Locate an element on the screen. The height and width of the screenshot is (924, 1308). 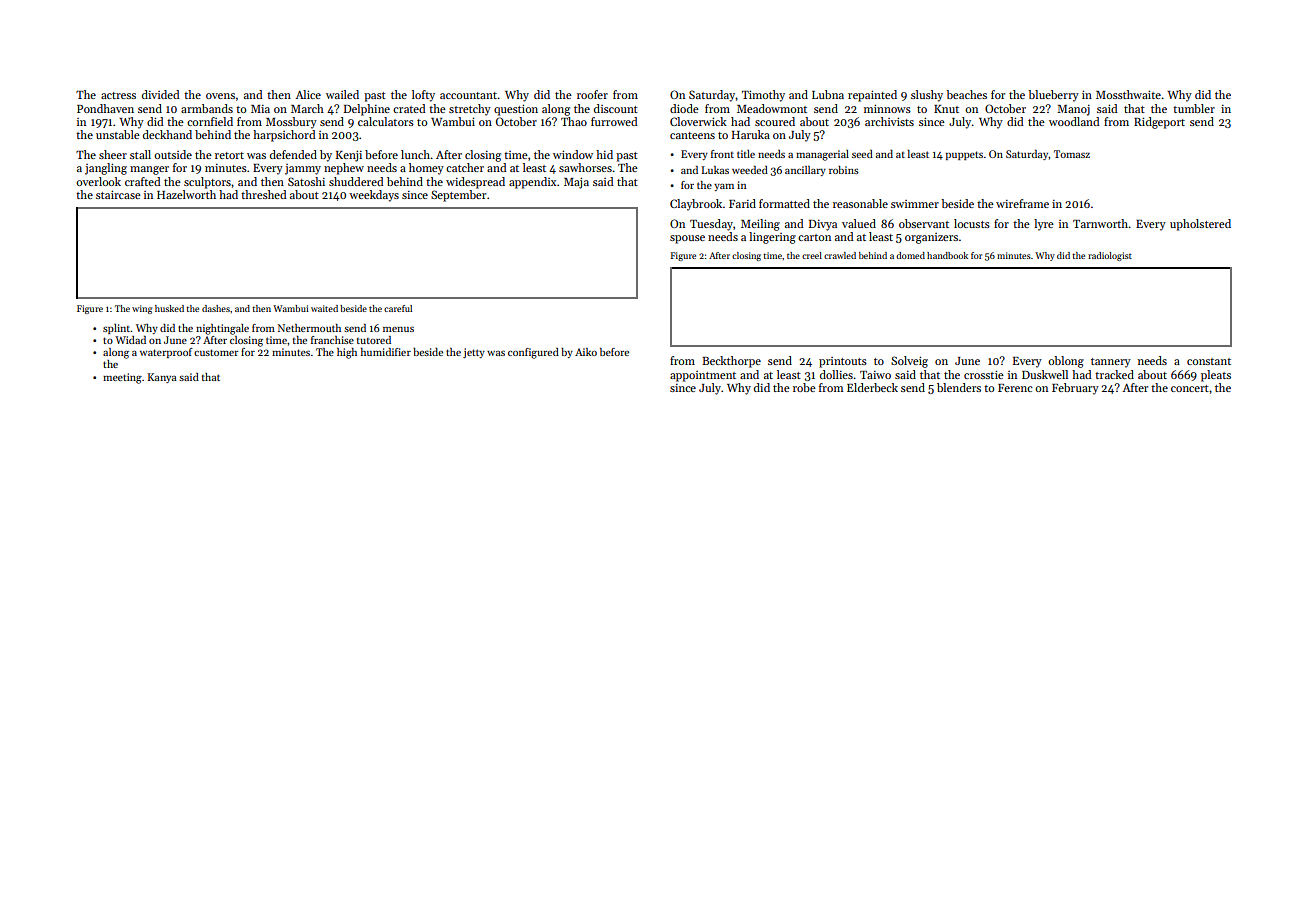
meeting is located at coordinates (122, 378).
